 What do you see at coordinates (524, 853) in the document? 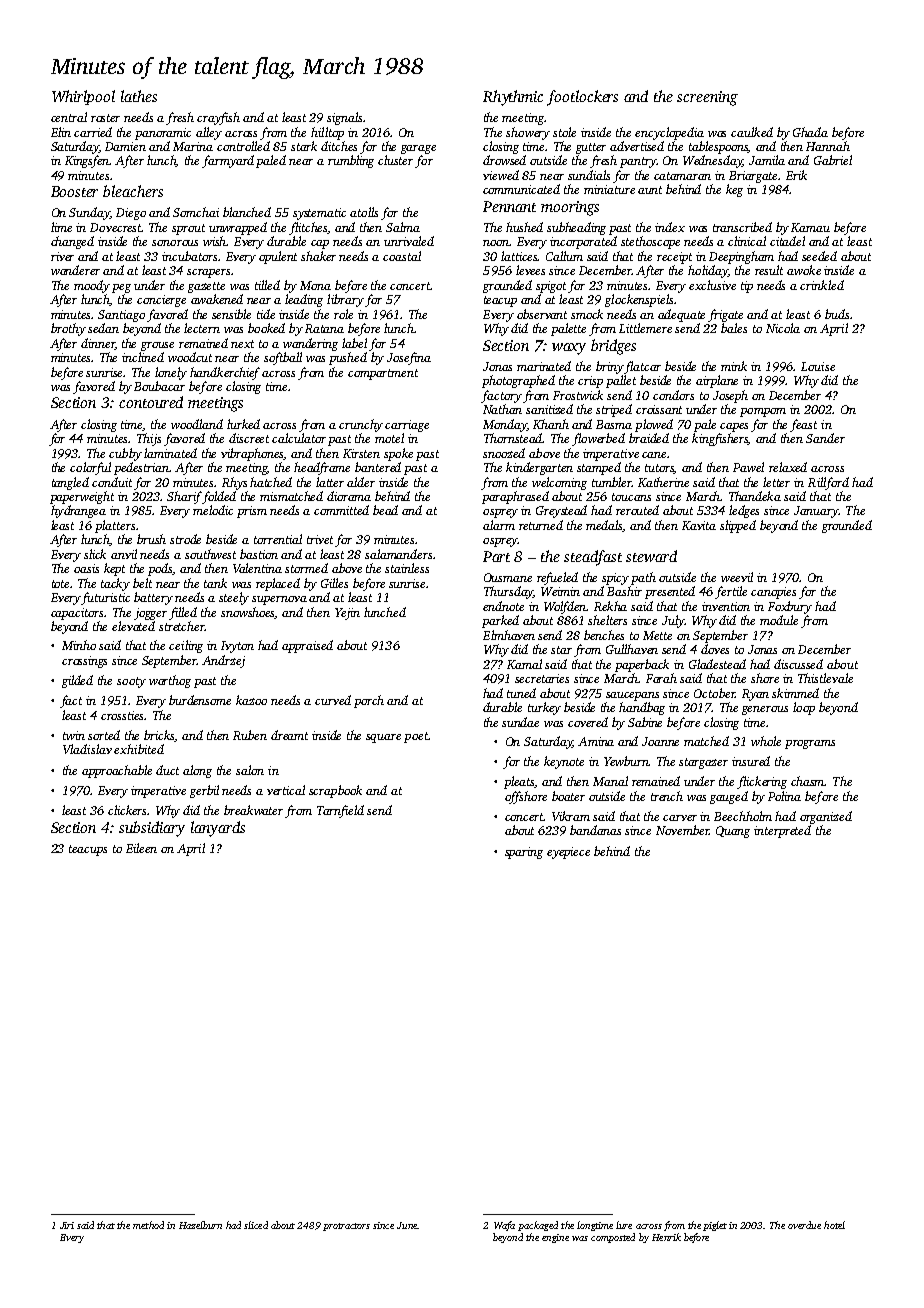
I see `sparing` at bounding box center [524, 853].
